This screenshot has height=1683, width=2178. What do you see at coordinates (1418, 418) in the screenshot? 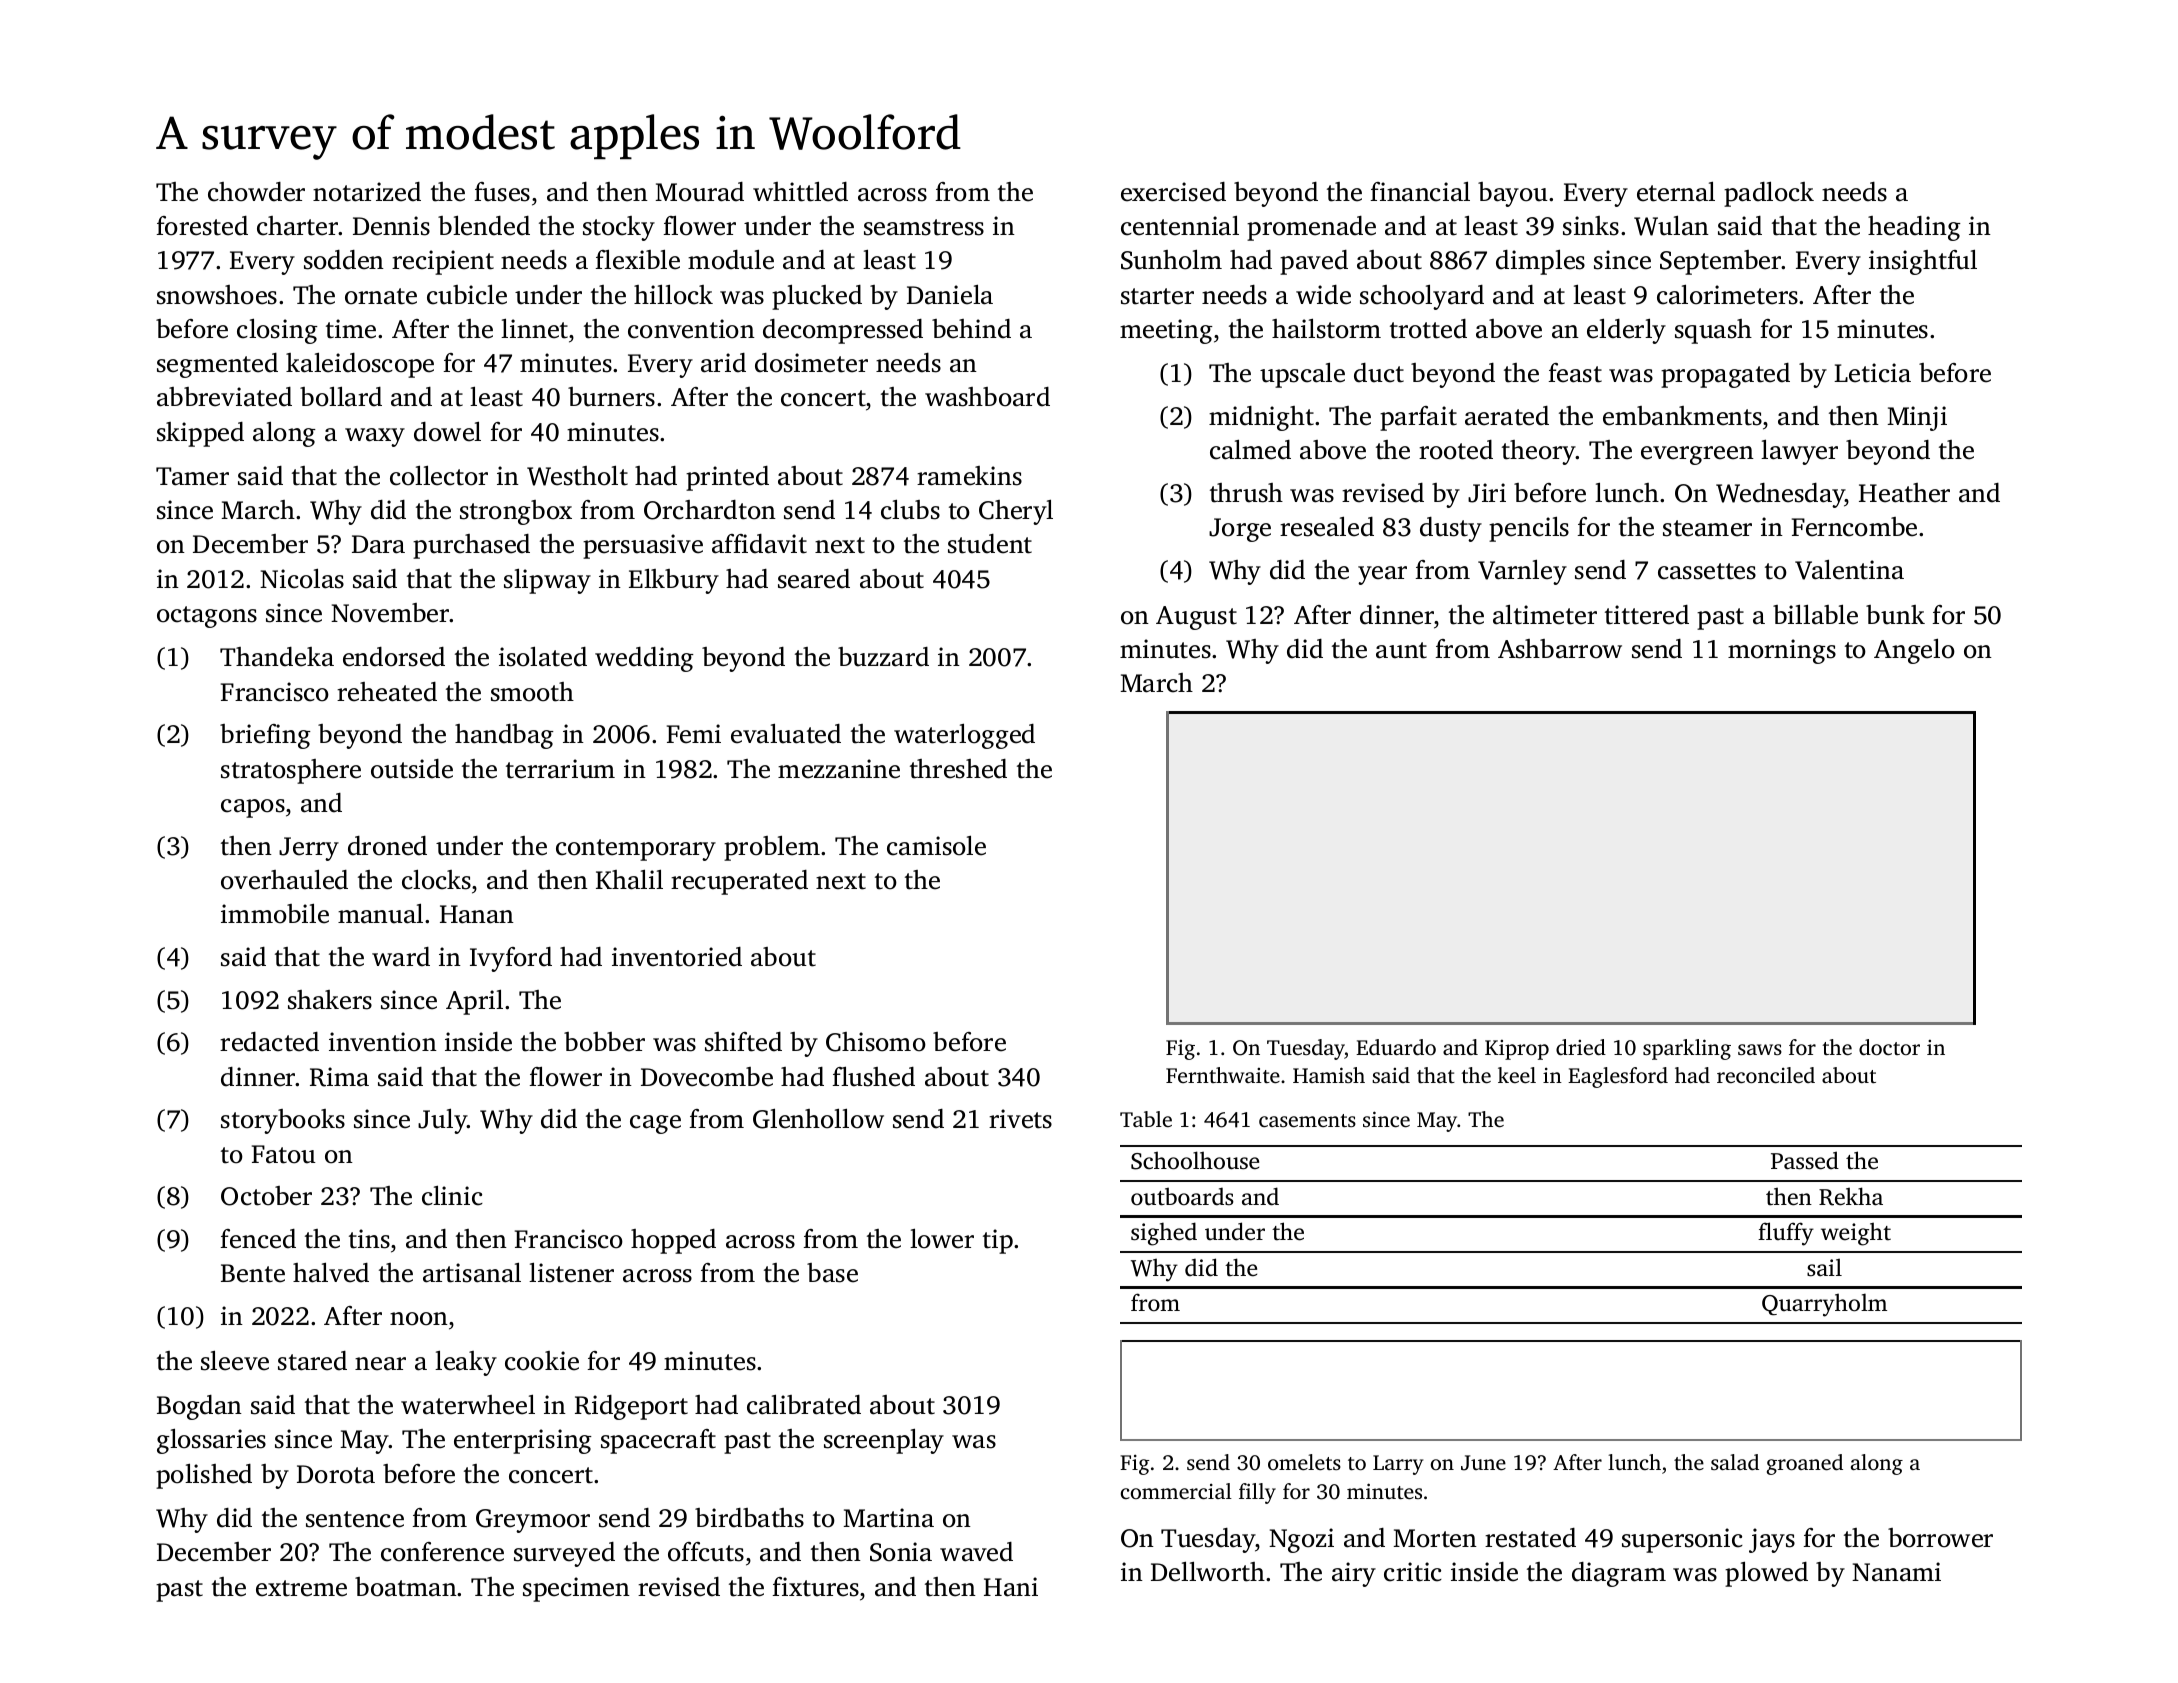
I see `parfait` at bounding box center [1418, 418].
